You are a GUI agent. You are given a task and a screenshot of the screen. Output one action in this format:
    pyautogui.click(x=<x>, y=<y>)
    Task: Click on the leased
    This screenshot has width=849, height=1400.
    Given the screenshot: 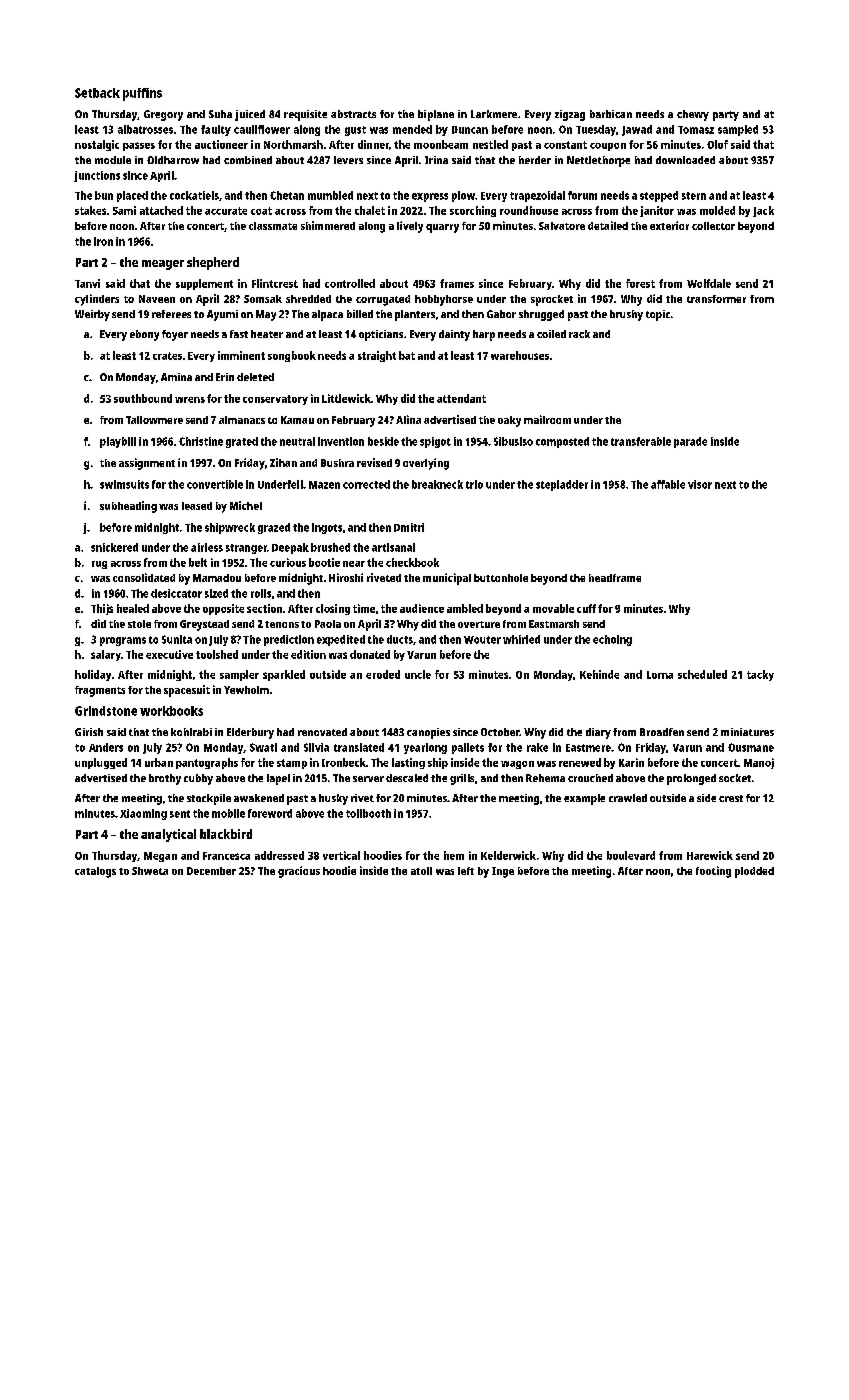 What is the action you would take?
    pyautogui.click(x=197, y=506)
